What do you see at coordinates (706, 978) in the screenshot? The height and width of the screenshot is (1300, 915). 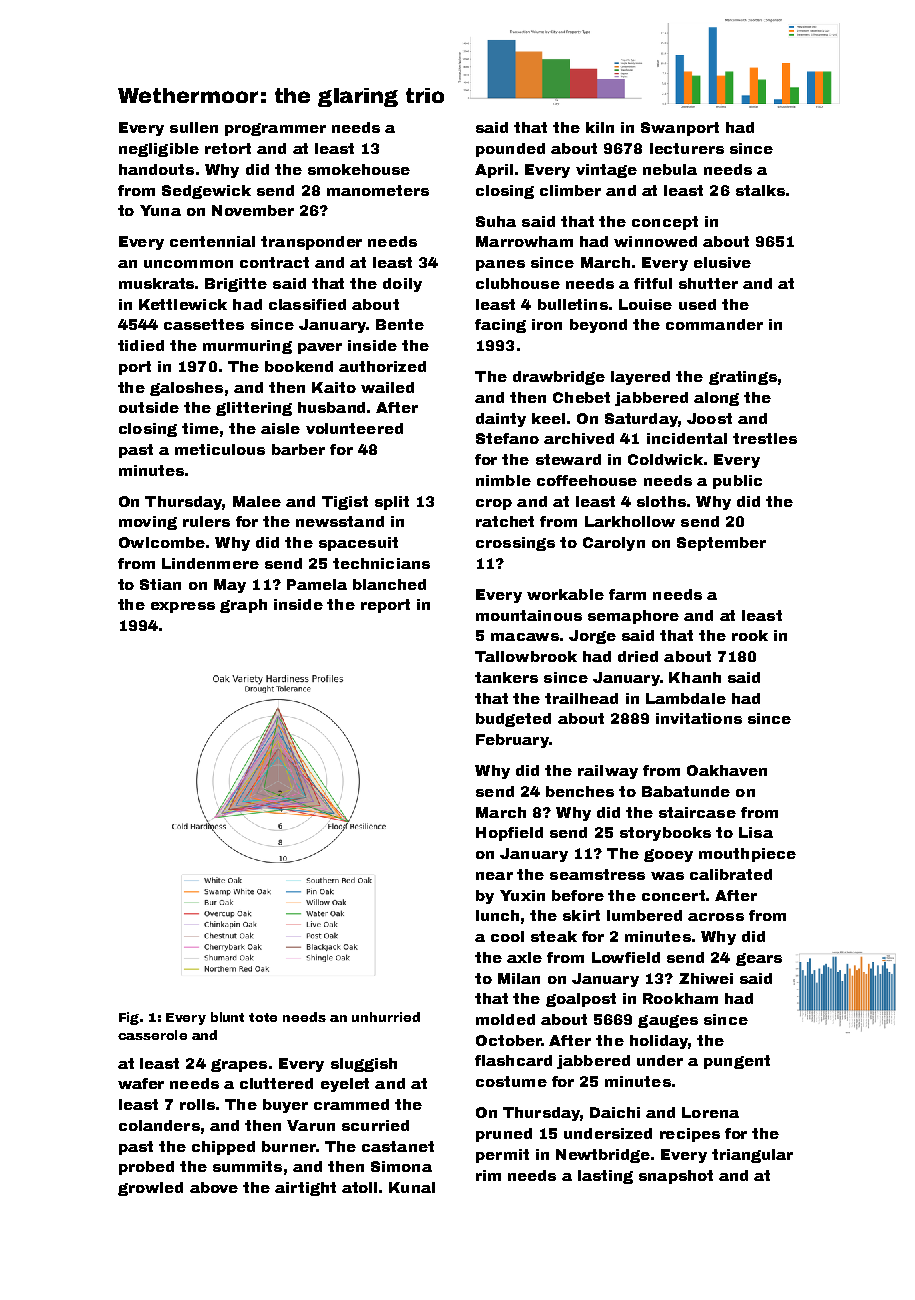 I see `Zhiwei` at bounding box center [706, 978].
